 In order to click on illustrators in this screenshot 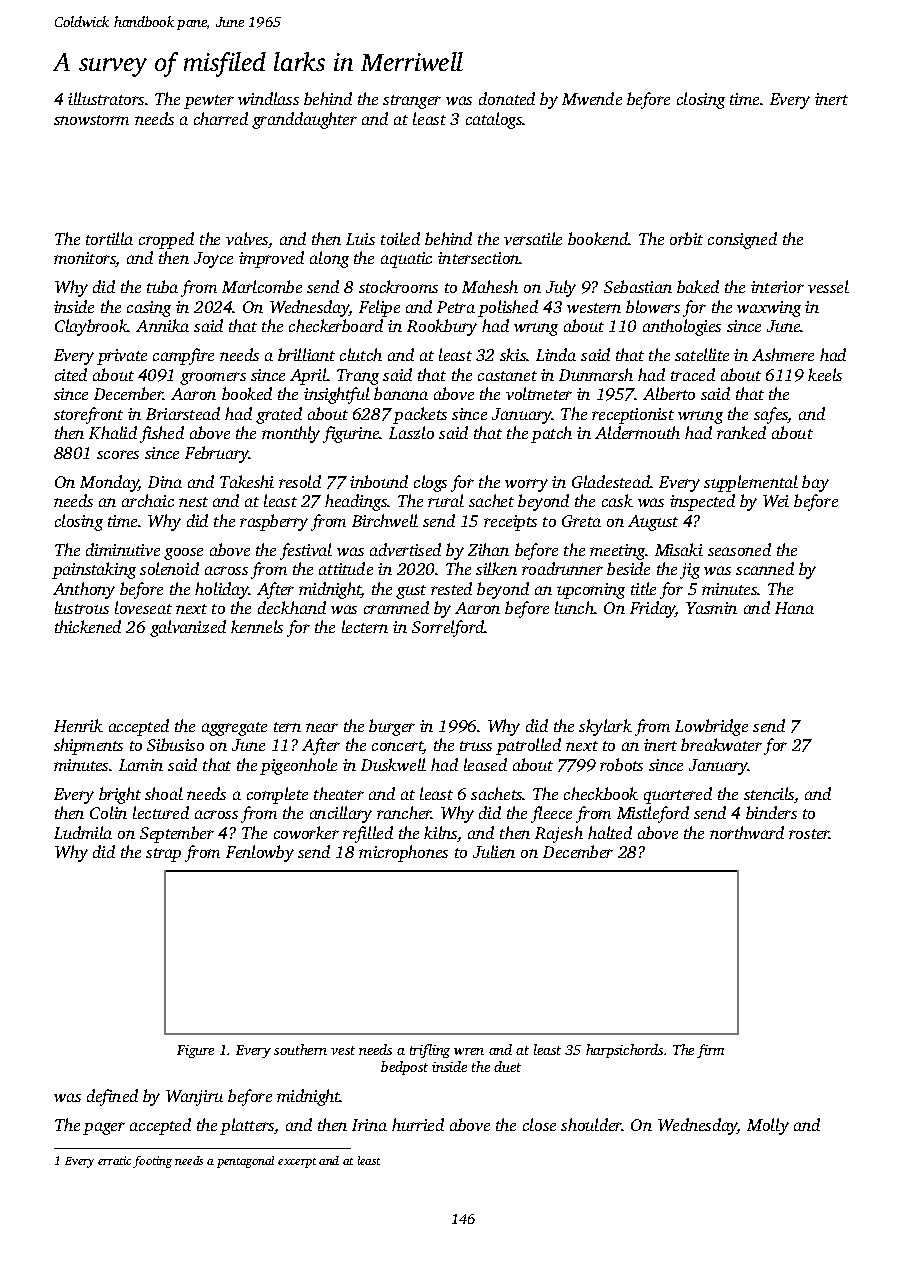, I will do `click(106, 98)`.
